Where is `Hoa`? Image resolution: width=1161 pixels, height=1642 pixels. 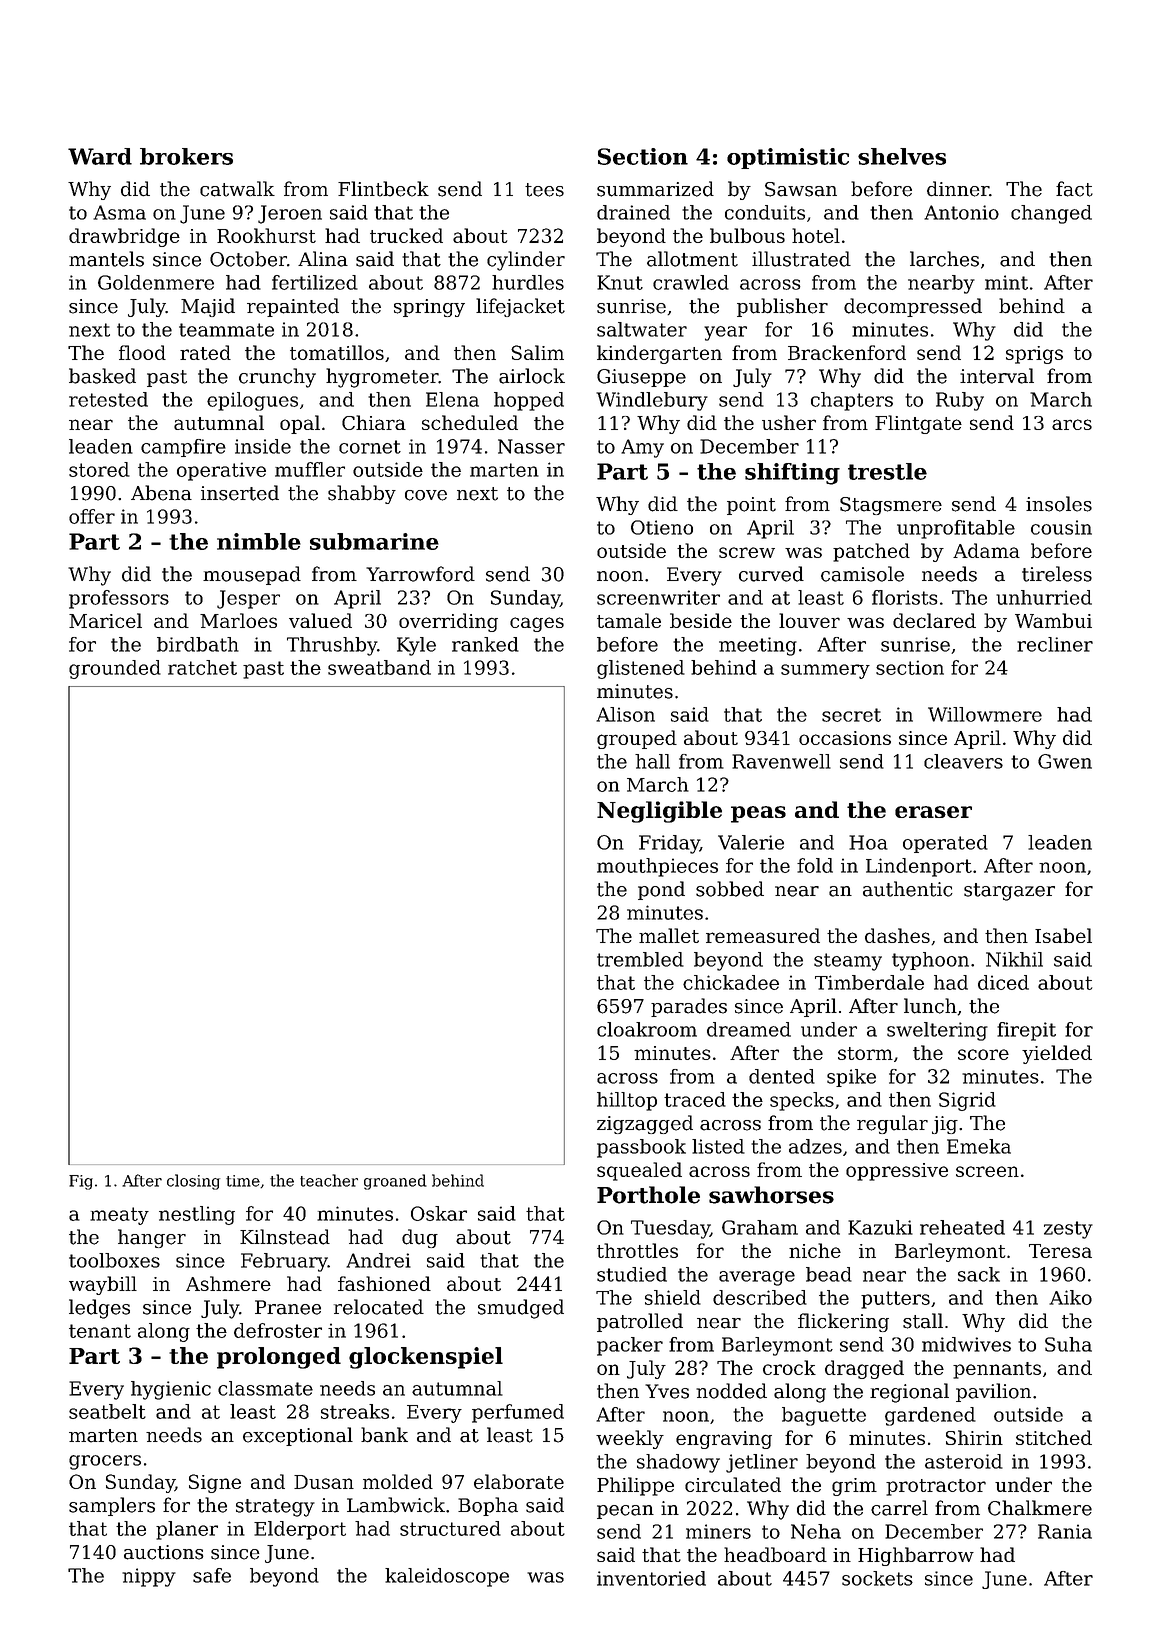 Hoa is located at coordinates (868, 842).
